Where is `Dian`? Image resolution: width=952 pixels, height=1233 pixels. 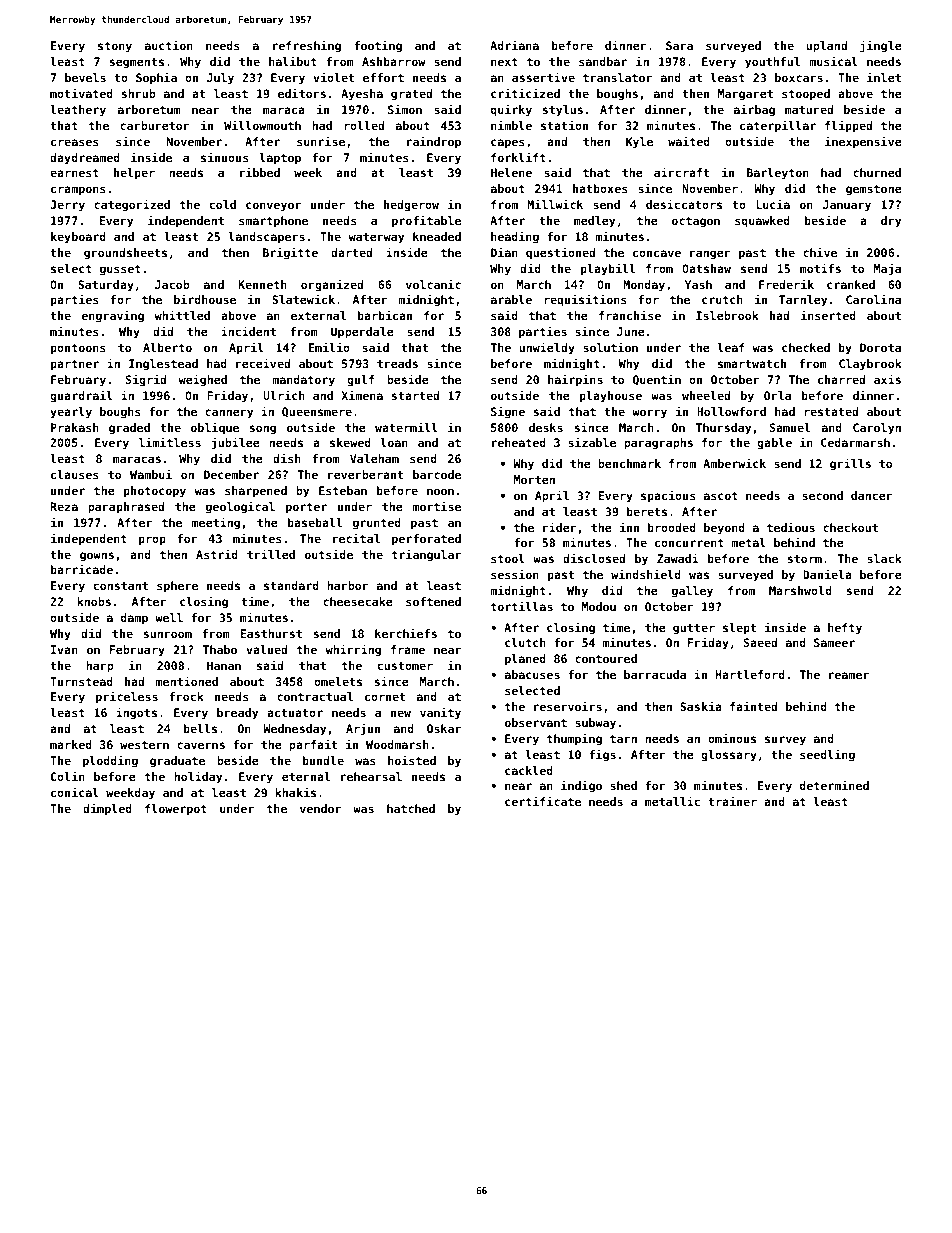 Dian is located at coordinates (504, 252).
